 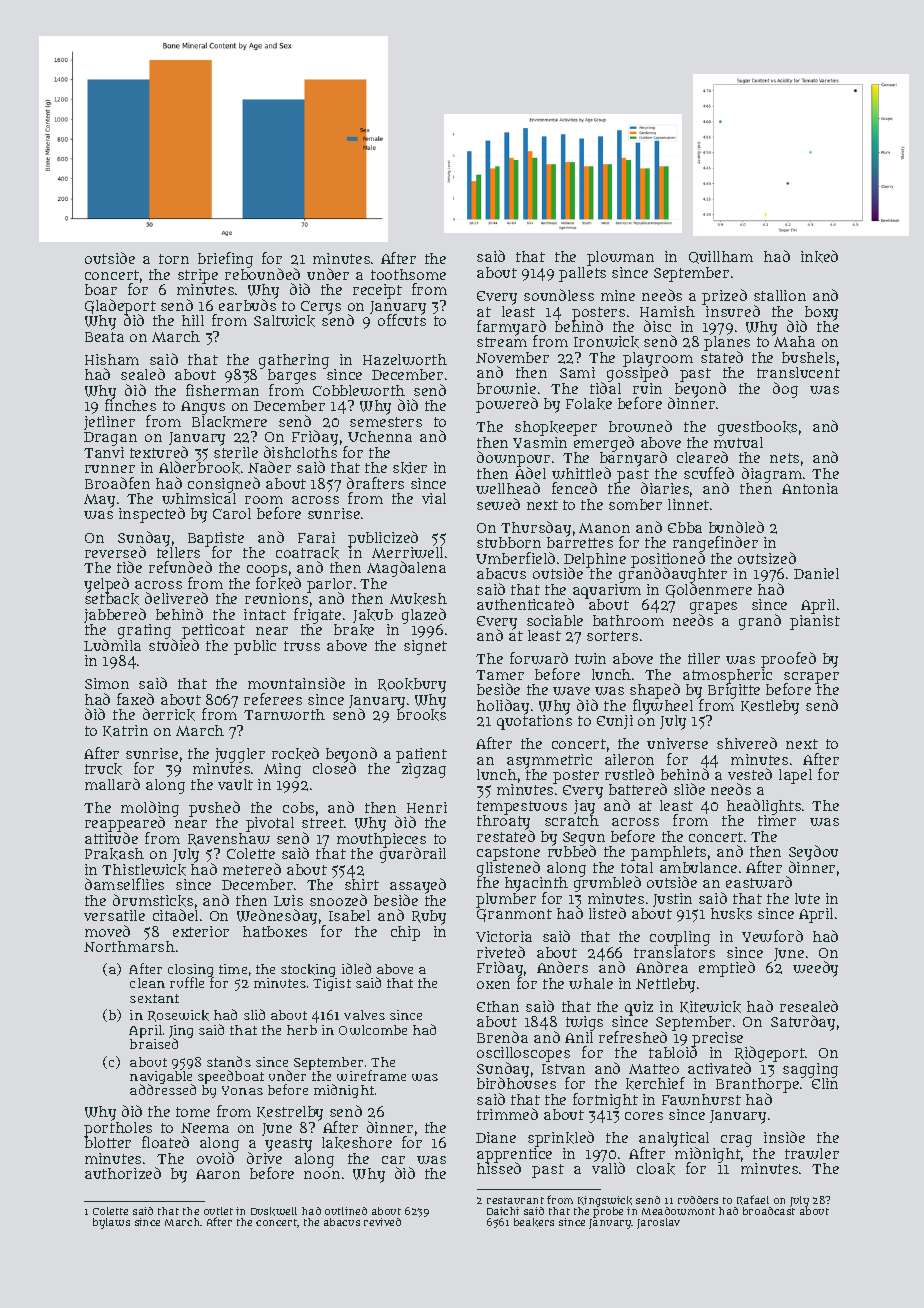 What do you see at coordinates (118, 1129) in the page?
I see `portholes` at bounding box center [118, 1129].
